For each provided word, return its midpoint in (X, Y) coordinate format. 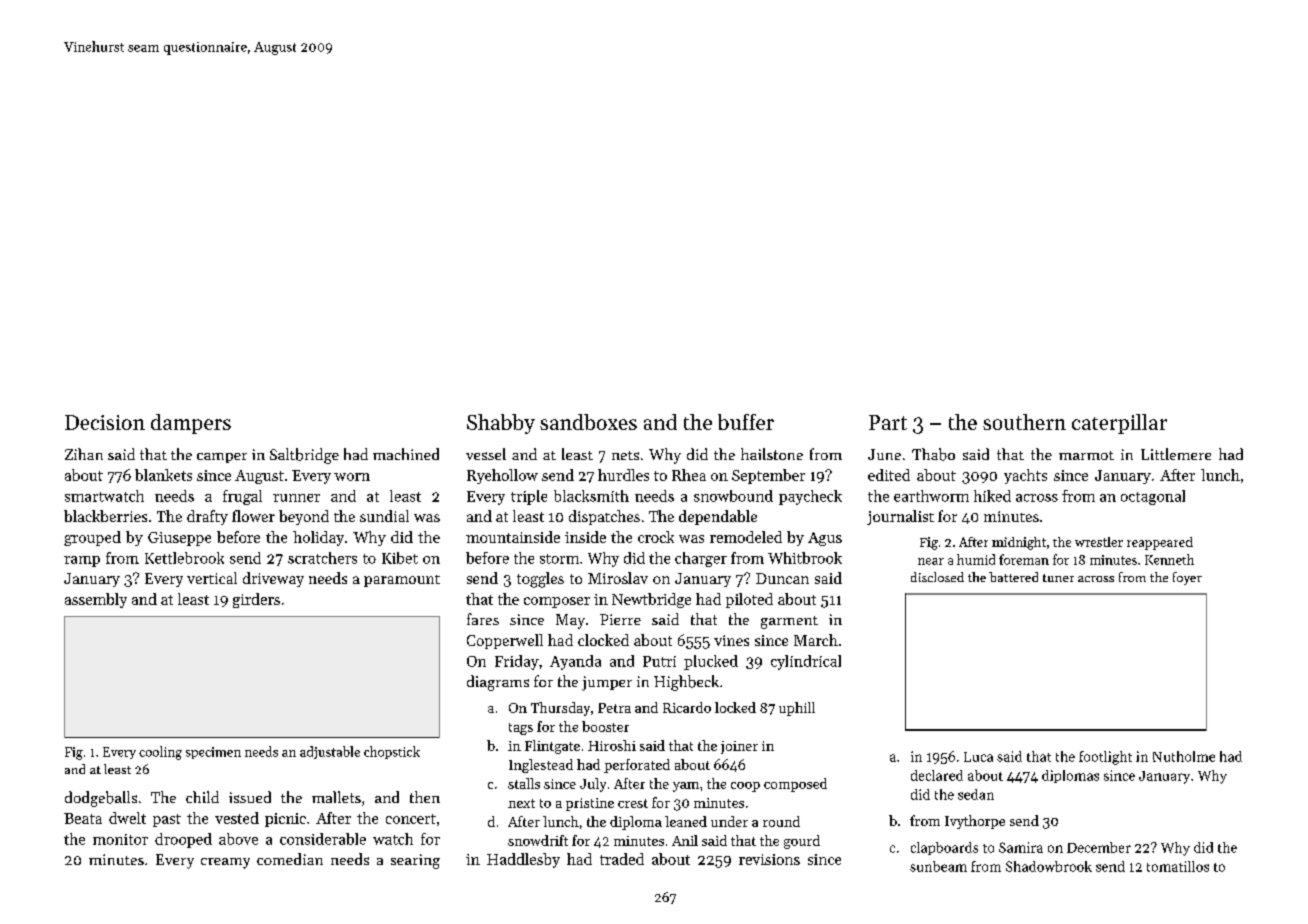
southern (1024, 422)
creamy (225, 863)
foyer (1187, 578)
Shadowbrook (1049, 866)
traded (622, 859)
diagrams (498, 683)
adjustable (330, 752)
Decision (105, 422)
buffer (746, 422)
